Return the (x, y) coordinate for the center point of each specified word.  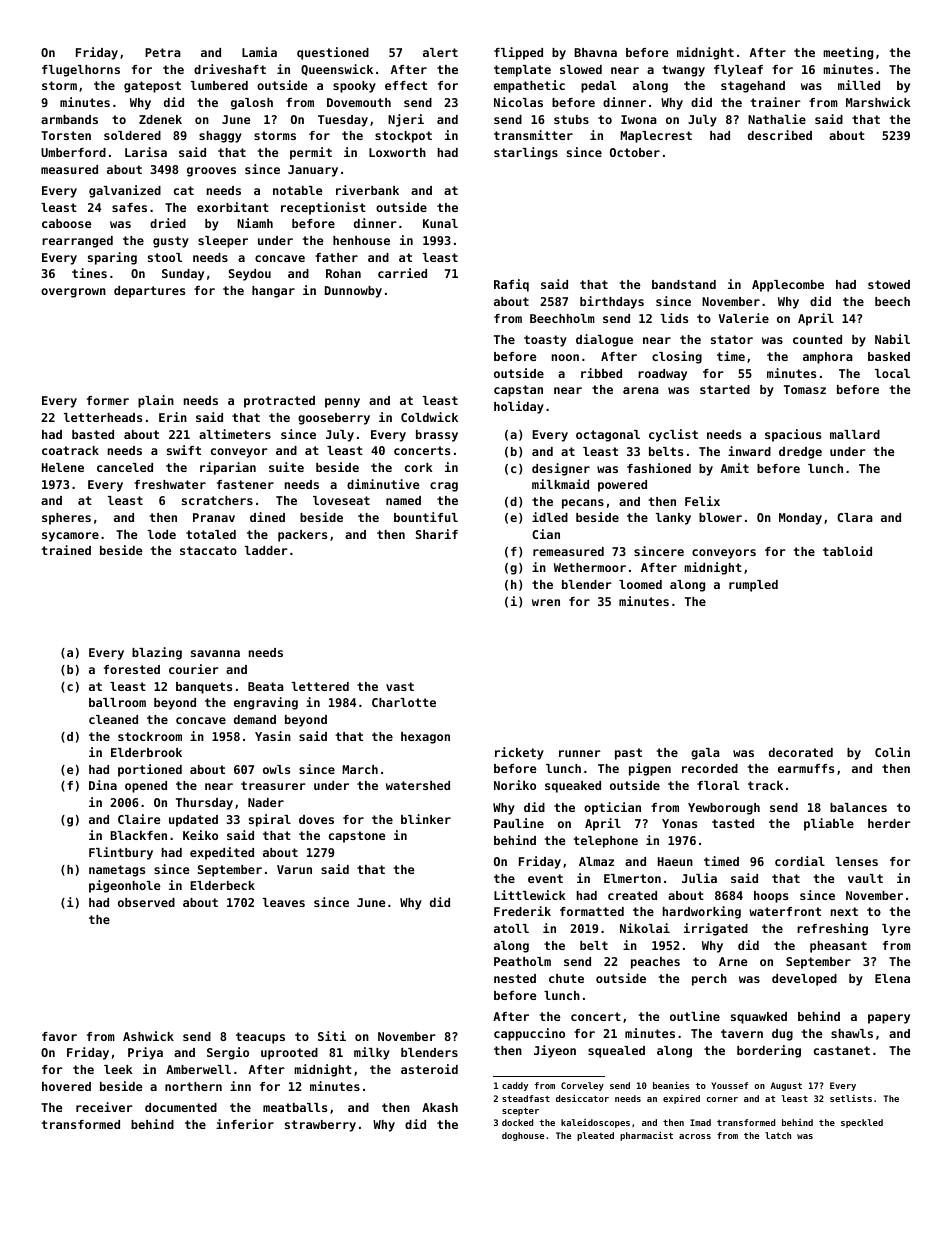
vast (400, 686)
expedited (222, 853)
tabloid (847, 551)
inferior (245, 1124)
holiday (519, 407)
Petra (163, 52)
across (695, 1136)
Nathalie (777, 119)
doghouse (523, 1136)
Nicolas (518, 102)
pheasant (838, 947)
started (725, 389)
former (108, 400)
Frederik (522, 911)
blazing (157, 653)
